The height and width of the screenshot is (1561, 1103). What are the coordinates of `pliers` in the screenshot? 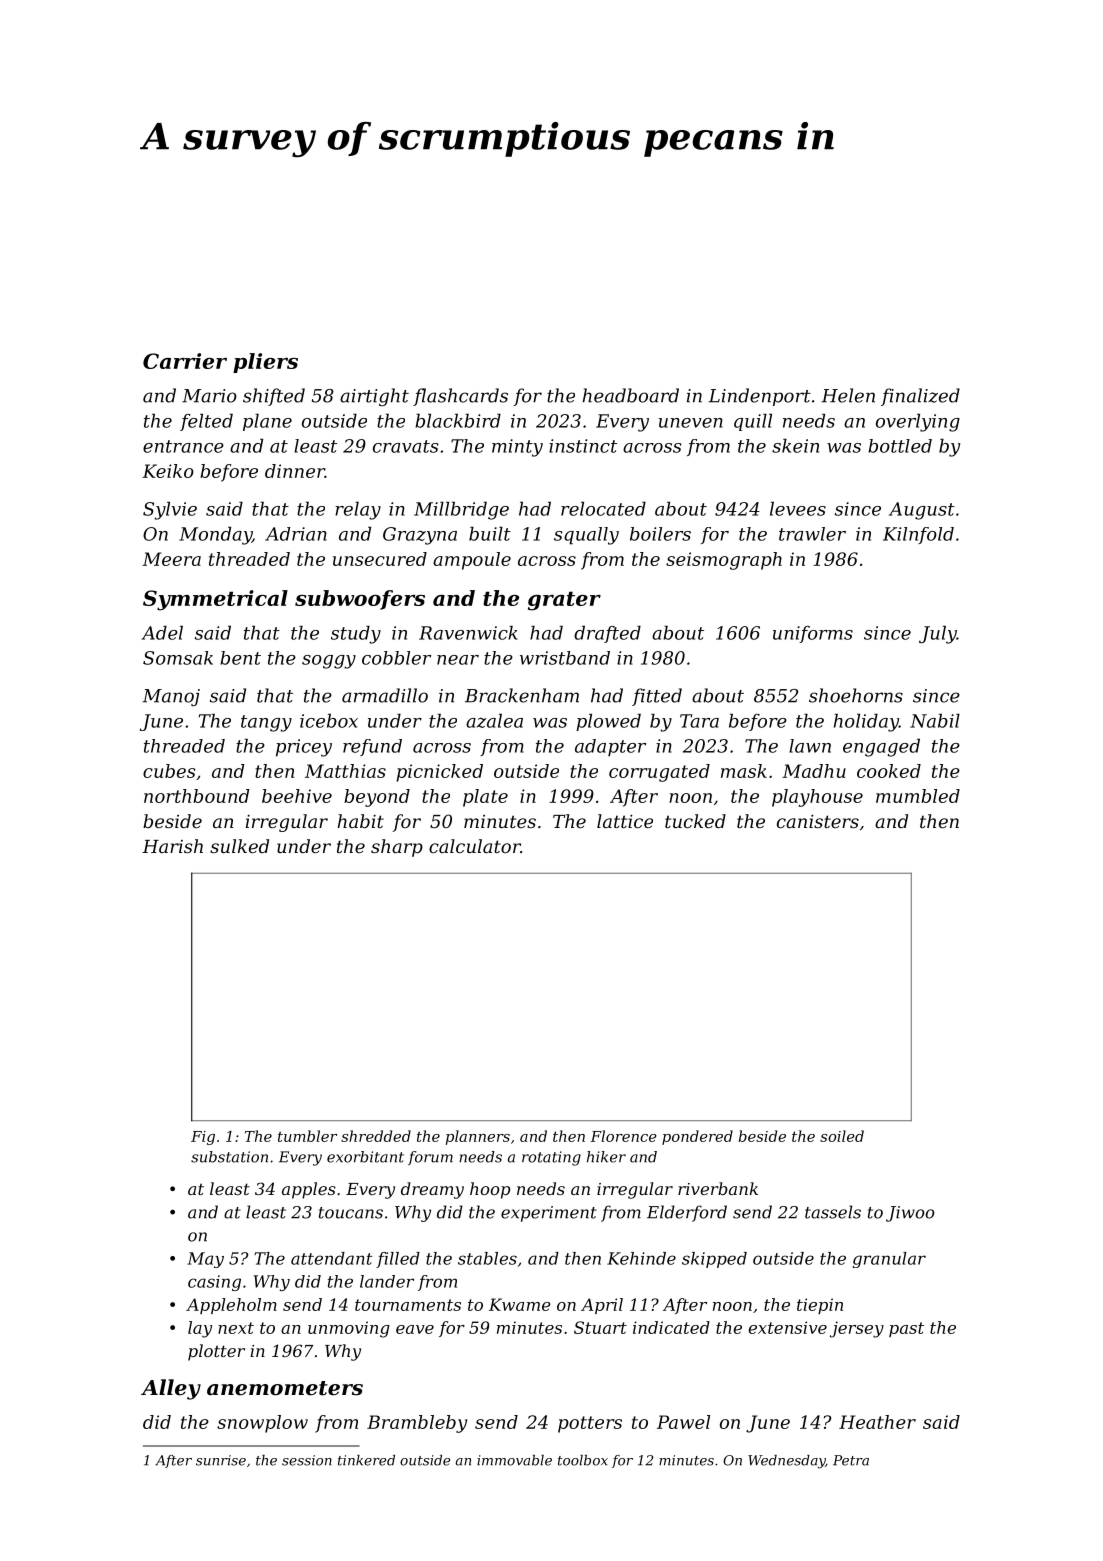 It's located at (265, 363).
